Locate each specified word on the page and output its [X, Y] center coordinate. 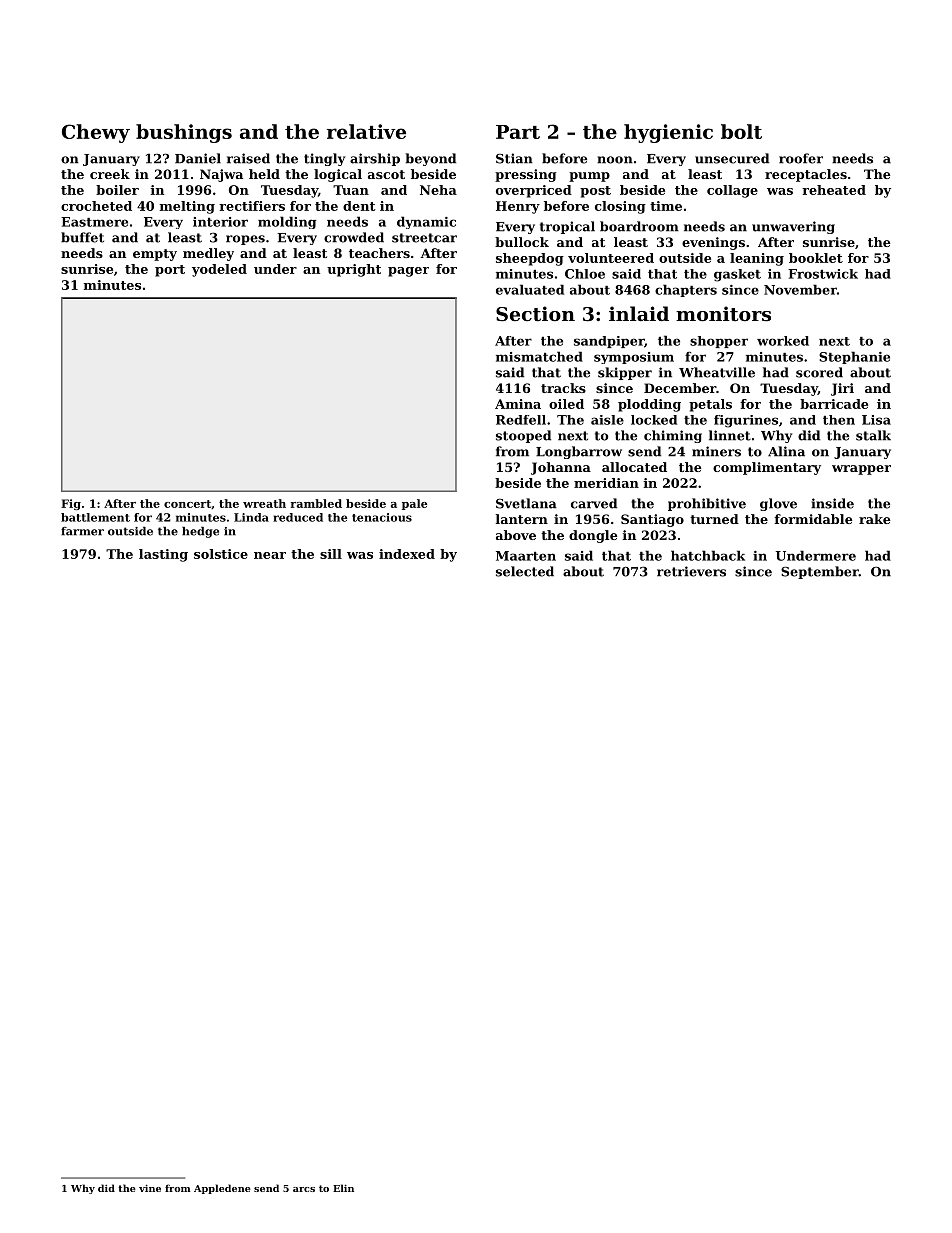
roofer [801, 158]
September [820, 572]
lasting [163, 555]
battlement [95, 517]
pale [414, 504]
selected [525, 571]
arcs [304, 1189]
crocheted [96, 206]
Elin [343, 1188]
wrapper [861, 470]
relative [366, 131]
